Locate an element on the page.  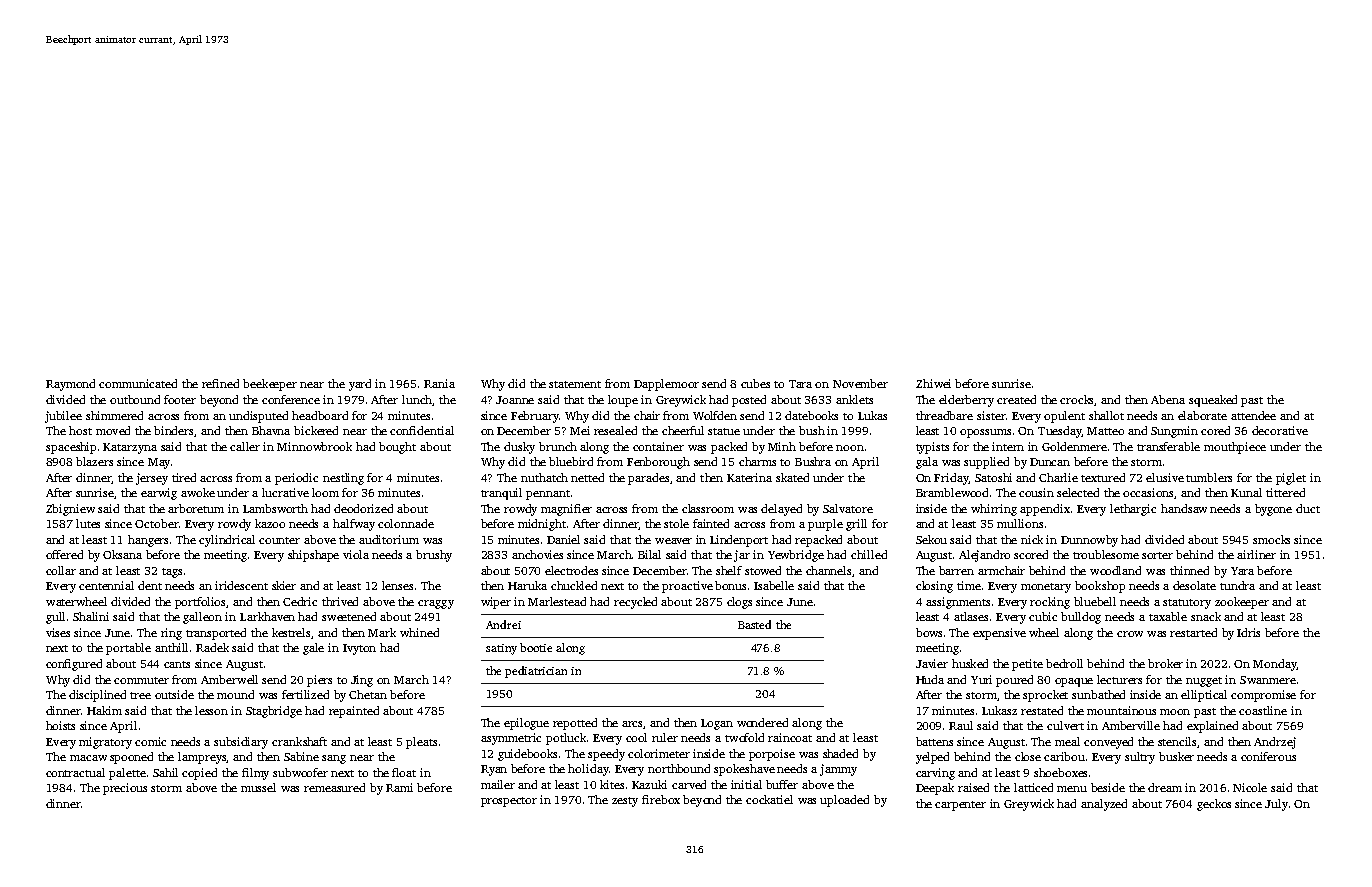
refined is located at coordinates (220, 383).
